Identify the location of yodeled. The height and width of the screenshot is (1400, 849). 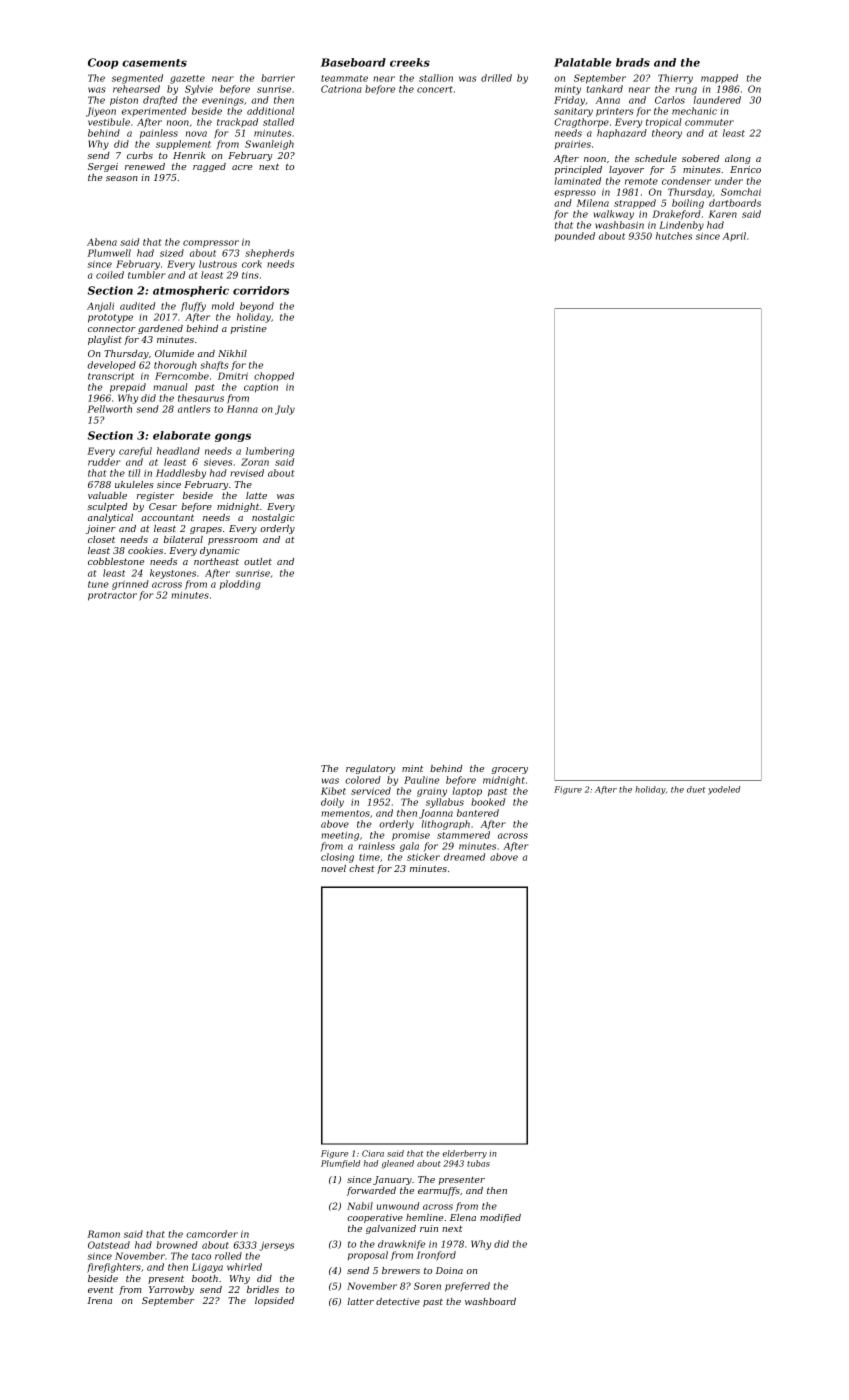
(724, 790).
